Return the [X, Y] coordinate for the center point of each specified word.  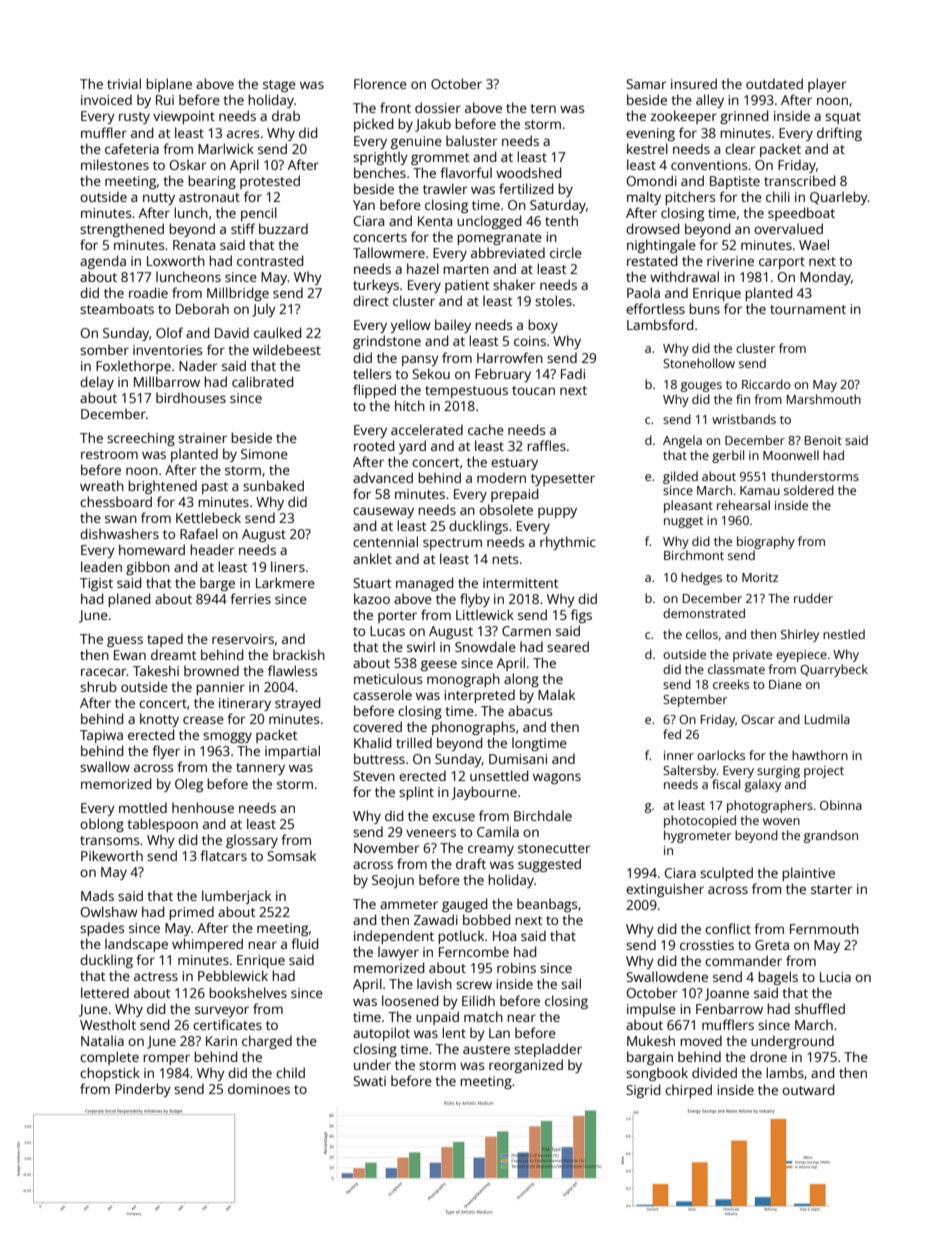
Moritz [760, 577]
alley [710, 101]
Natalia [102, 1040]
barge [217, 584]
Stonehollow [699, 363]
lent [454, 1032]
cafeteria [132, 148]
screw [474, 985]
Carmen [526, 631]
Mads [97, 895]
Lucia [835, 977]
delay [97, 383]
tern [543, 108]
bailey [453, 326]
